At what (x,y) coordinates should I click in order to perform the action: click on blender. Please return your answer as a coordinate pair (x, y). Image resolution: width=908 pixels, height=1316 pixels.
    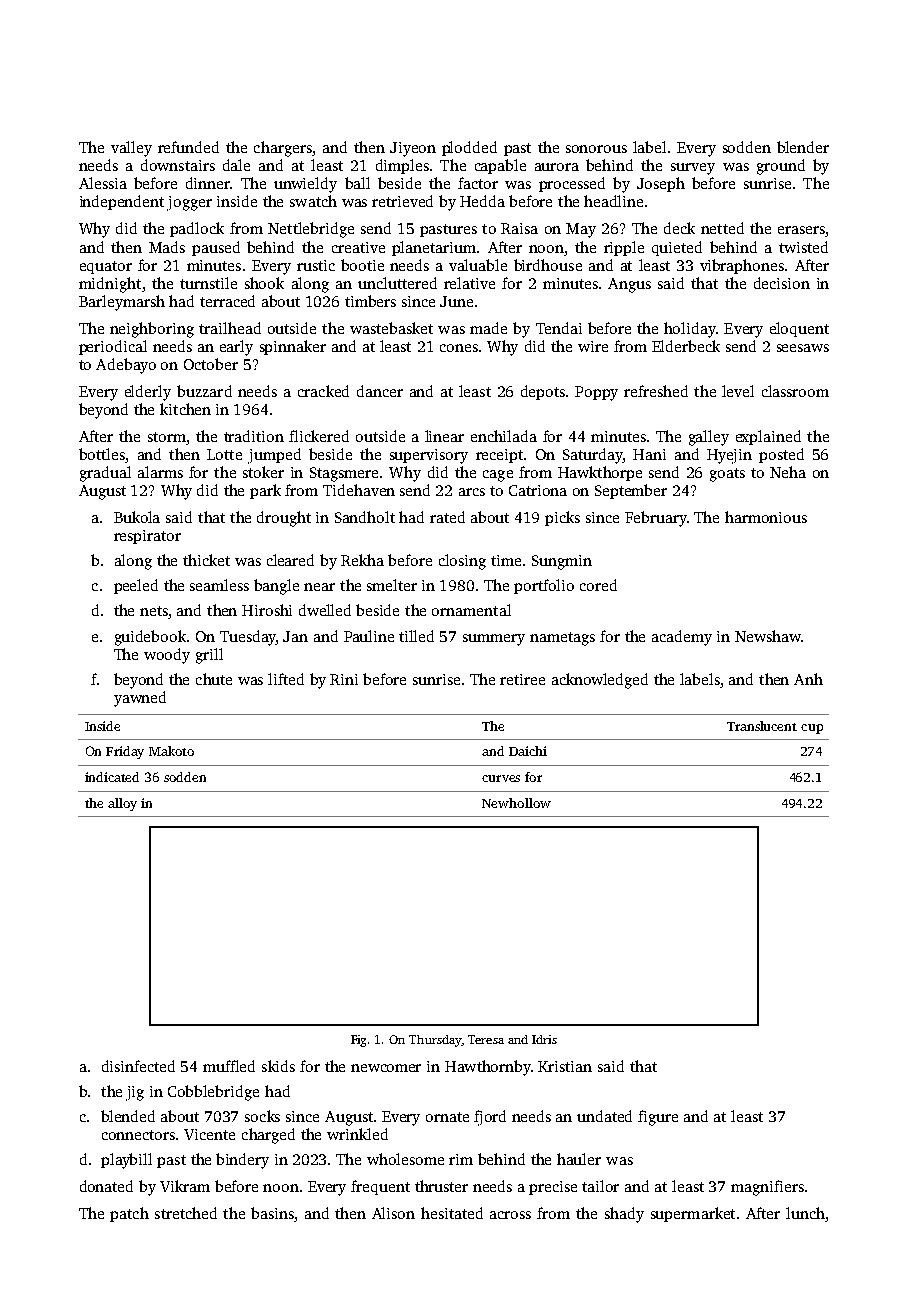
    Looking at the image, I should click on (803, 147).
